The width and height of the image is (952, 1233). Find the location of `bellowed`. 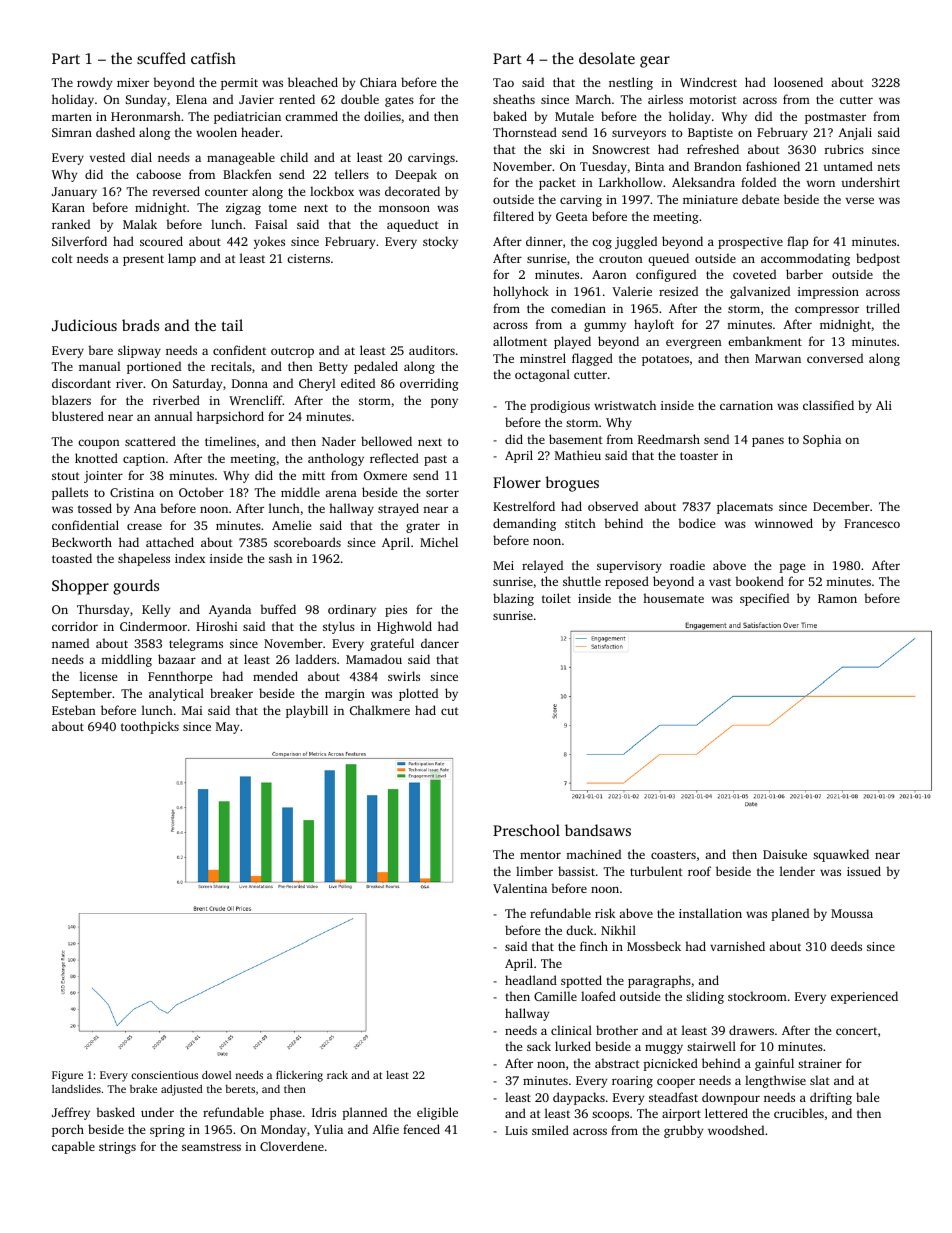

bellowed is located at coordinates (386, 441).
